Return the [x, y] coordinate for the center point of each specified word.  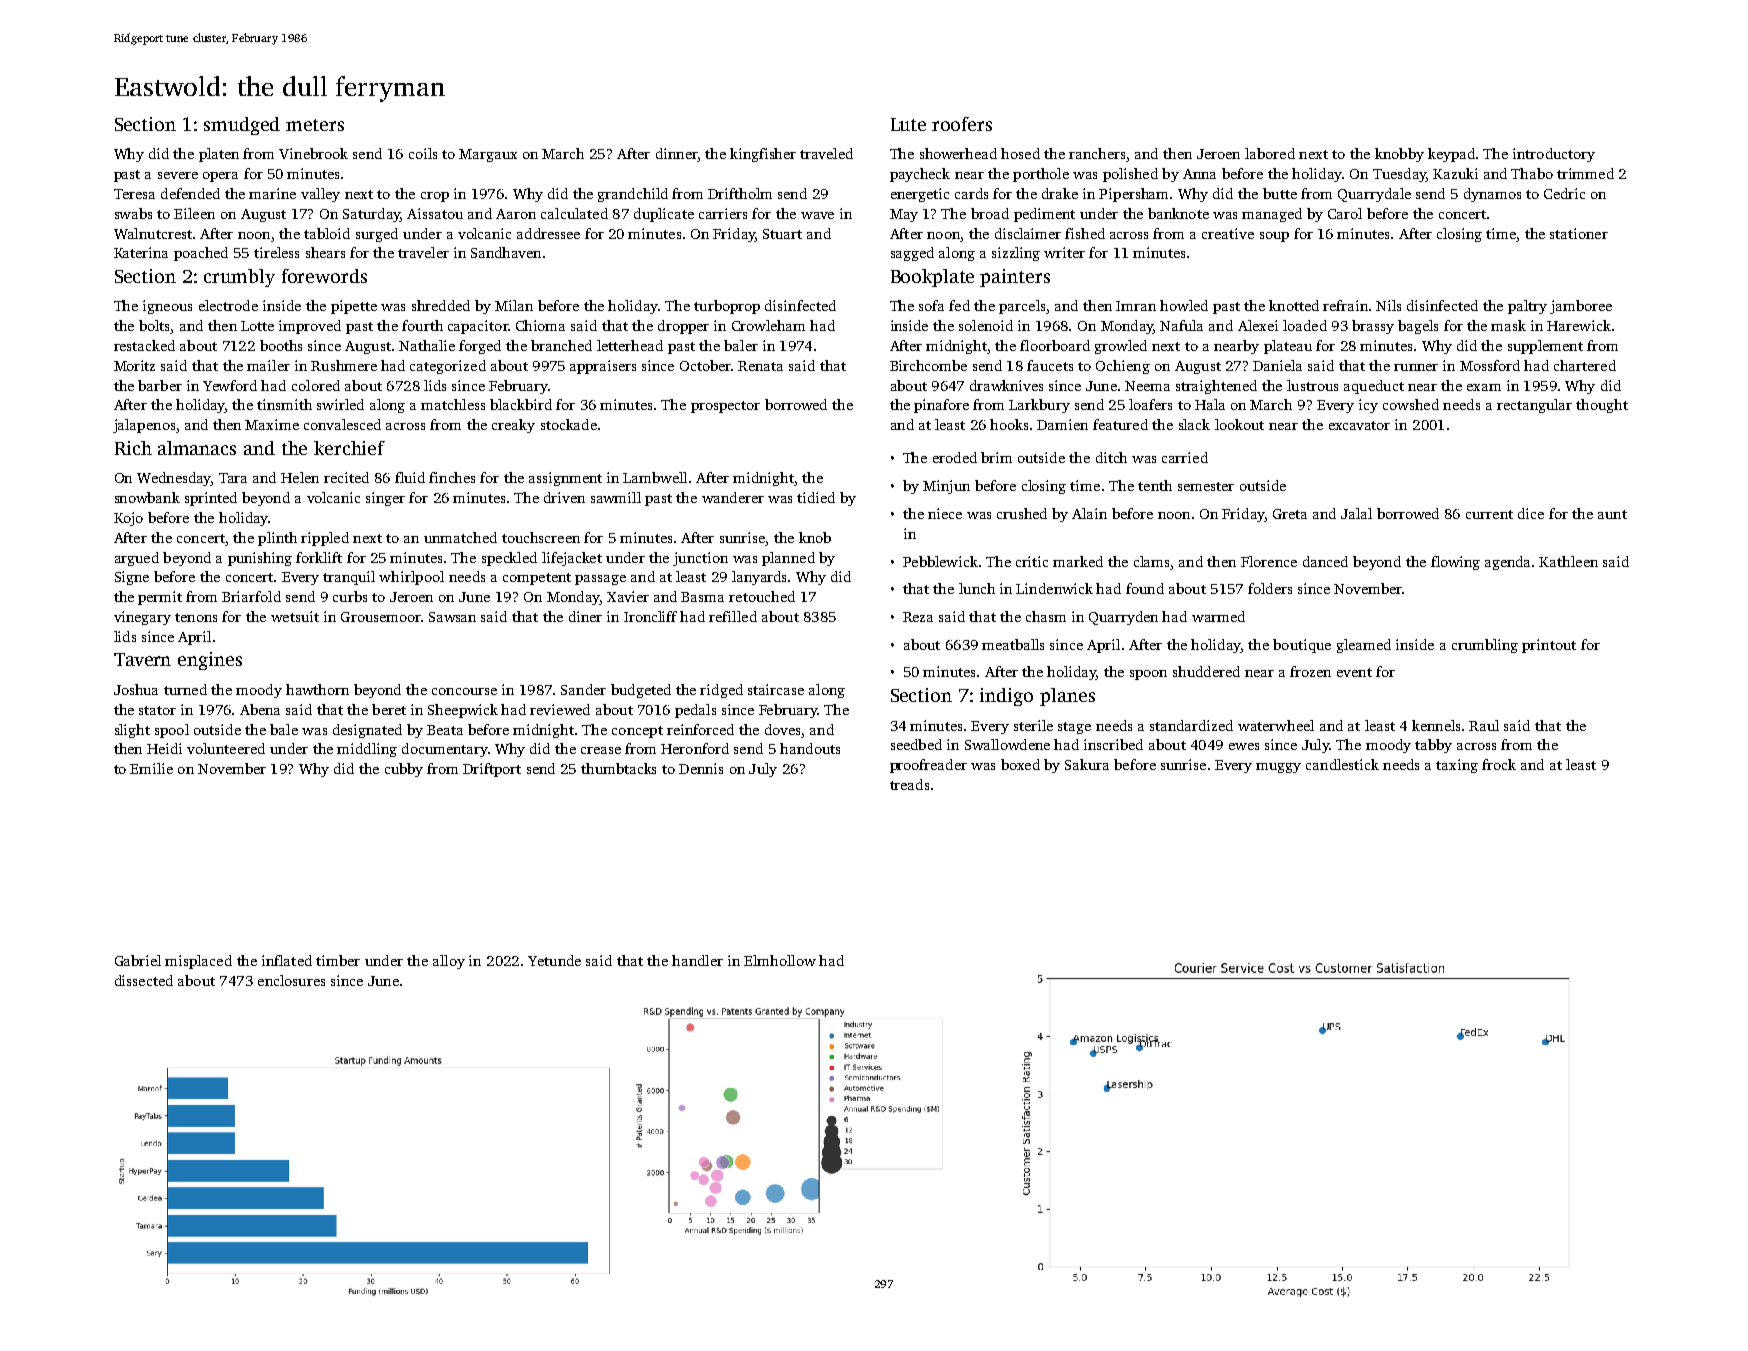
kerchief [349, 448]
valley [320, 195]
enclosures [291, 980]
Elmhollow [780, 960]
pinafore [941, 406]
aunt [1612, 514]
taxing [1457, 766]
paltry [1527, 307]
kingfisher [763, 155]
